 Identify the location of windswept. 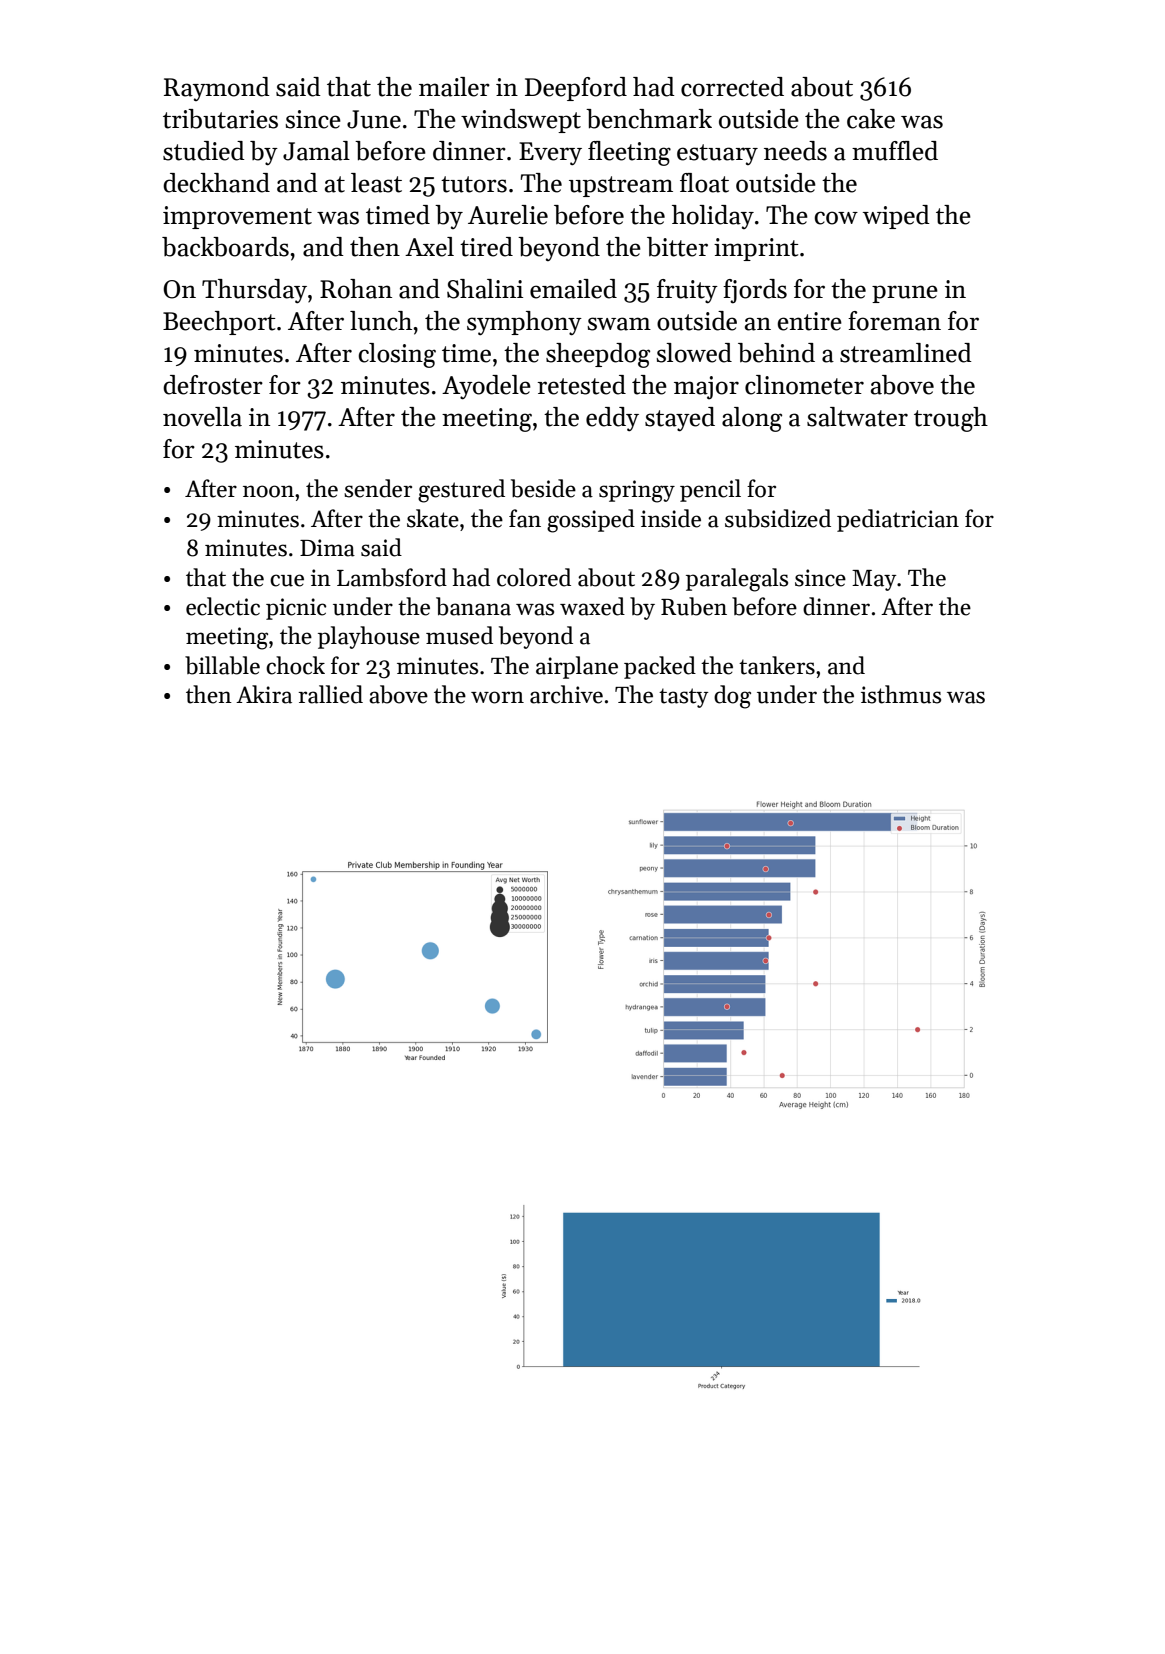
(521, 121).
